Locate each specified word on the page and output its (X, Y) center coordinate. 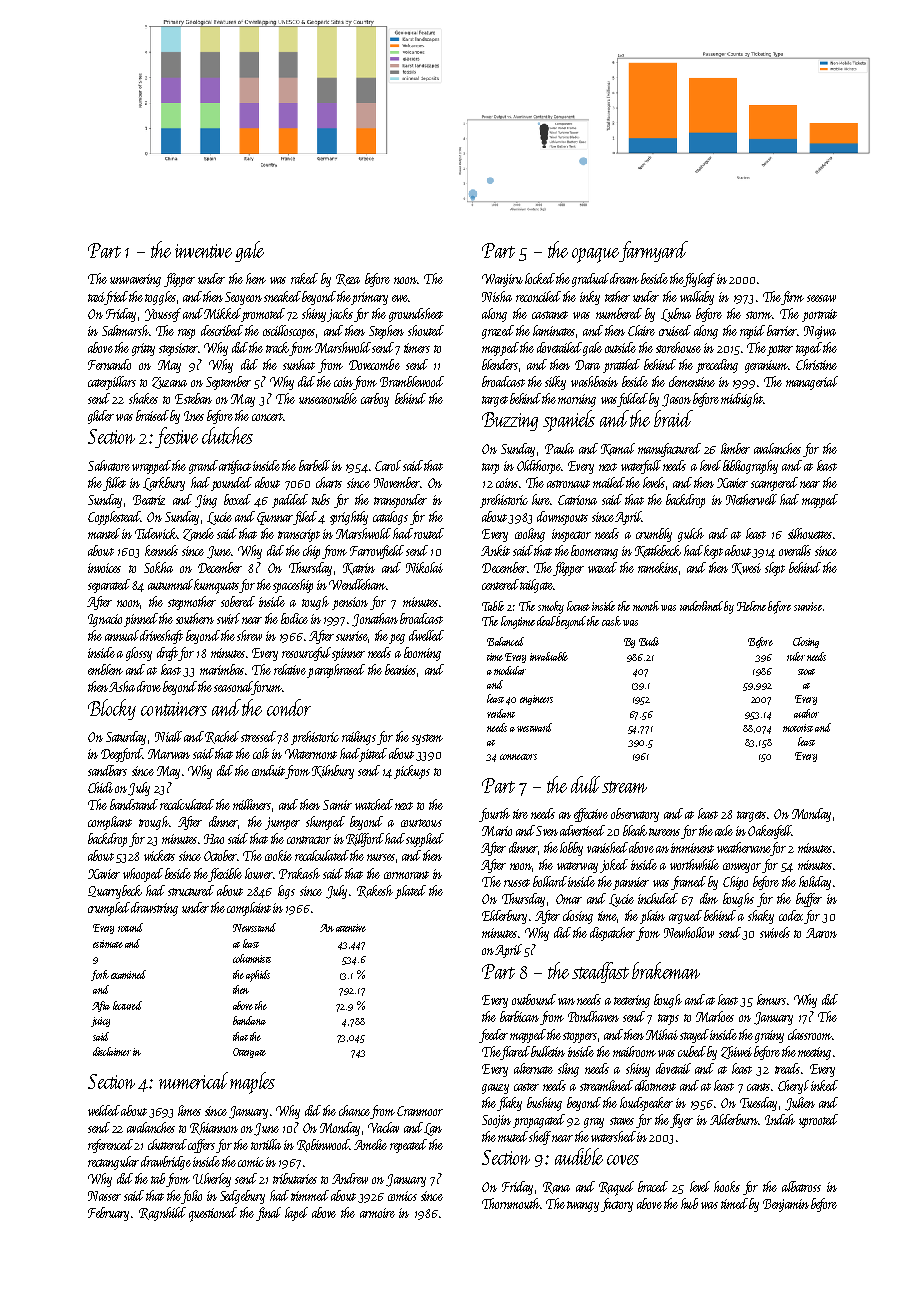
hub (689, 1203)
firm (792, 298)
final (268, 1214)
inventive (203, 251)
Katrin (359, 569)
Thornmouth (511, 1203)
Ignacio (105, 620)
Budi (649, 641)
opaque (595, 255)
